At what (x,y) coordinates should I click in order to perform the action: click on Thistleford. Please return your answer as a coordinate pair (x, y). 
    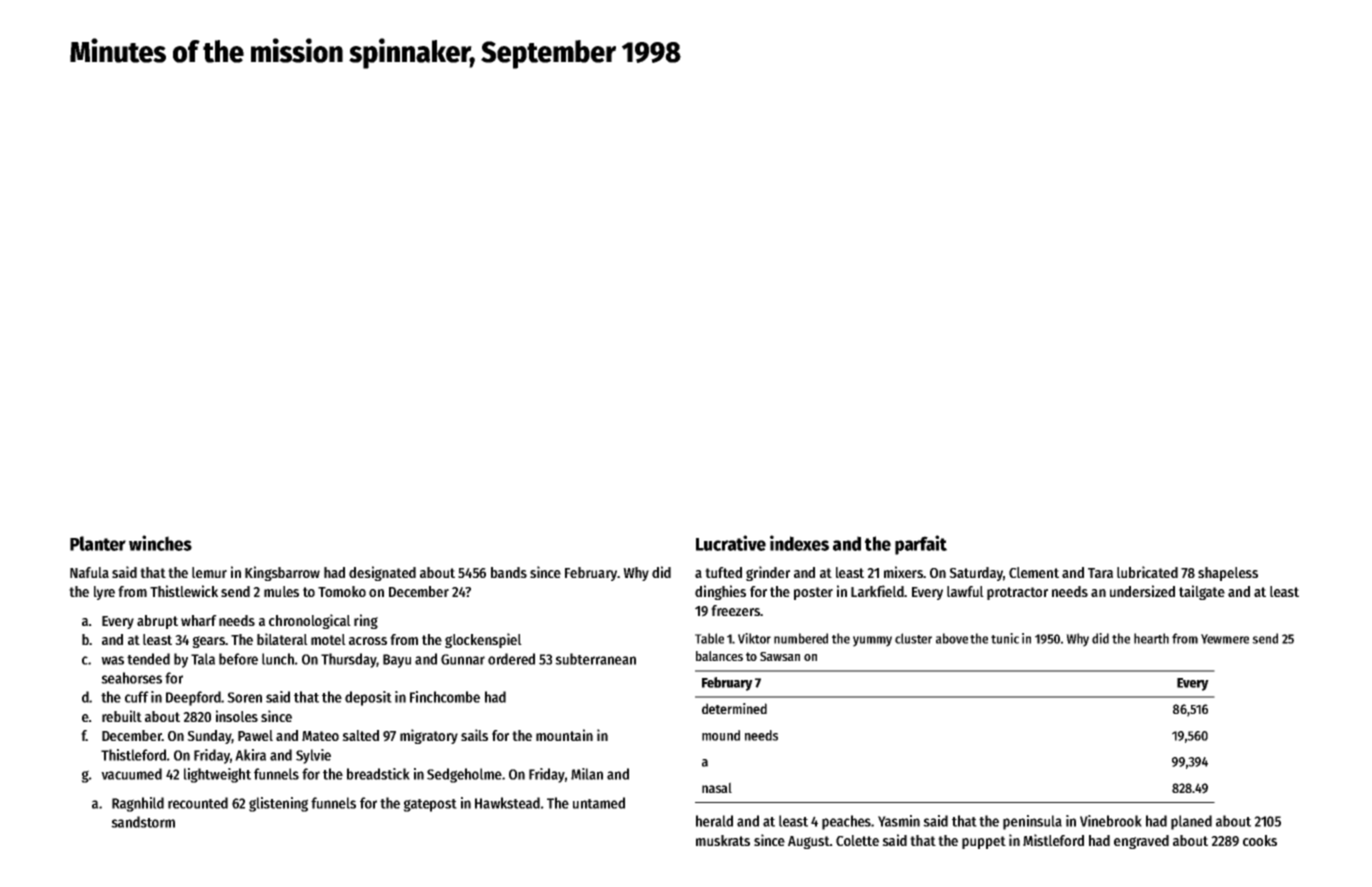
    Looking at the image, I should click on (133, 755).
